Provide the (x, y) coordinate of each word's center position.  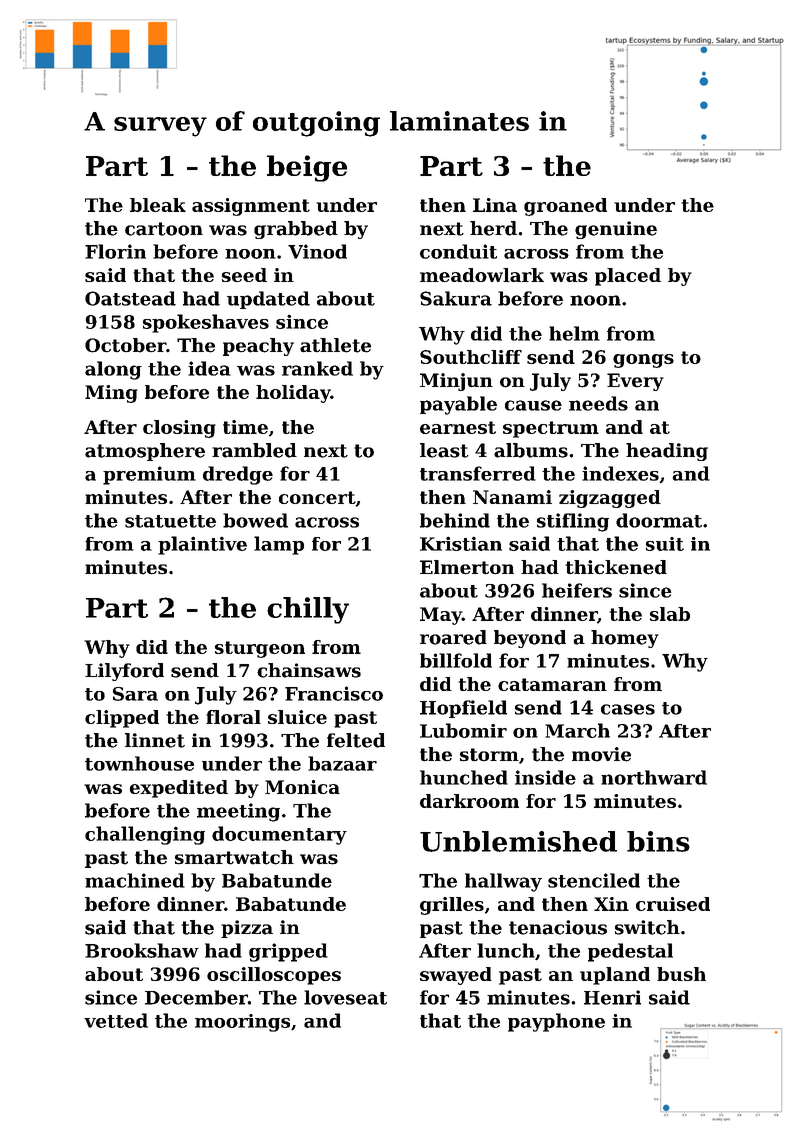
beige (307, 168)
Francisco (334, 693)
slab (670, 614)
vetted (116, 1020)
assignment (251, 207)
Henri (612, 997)
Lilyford (124, 672)
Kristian (461, 543)
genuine (616, 230)
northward (654, 777)
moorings (242, 1023)
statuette (170, 521)
